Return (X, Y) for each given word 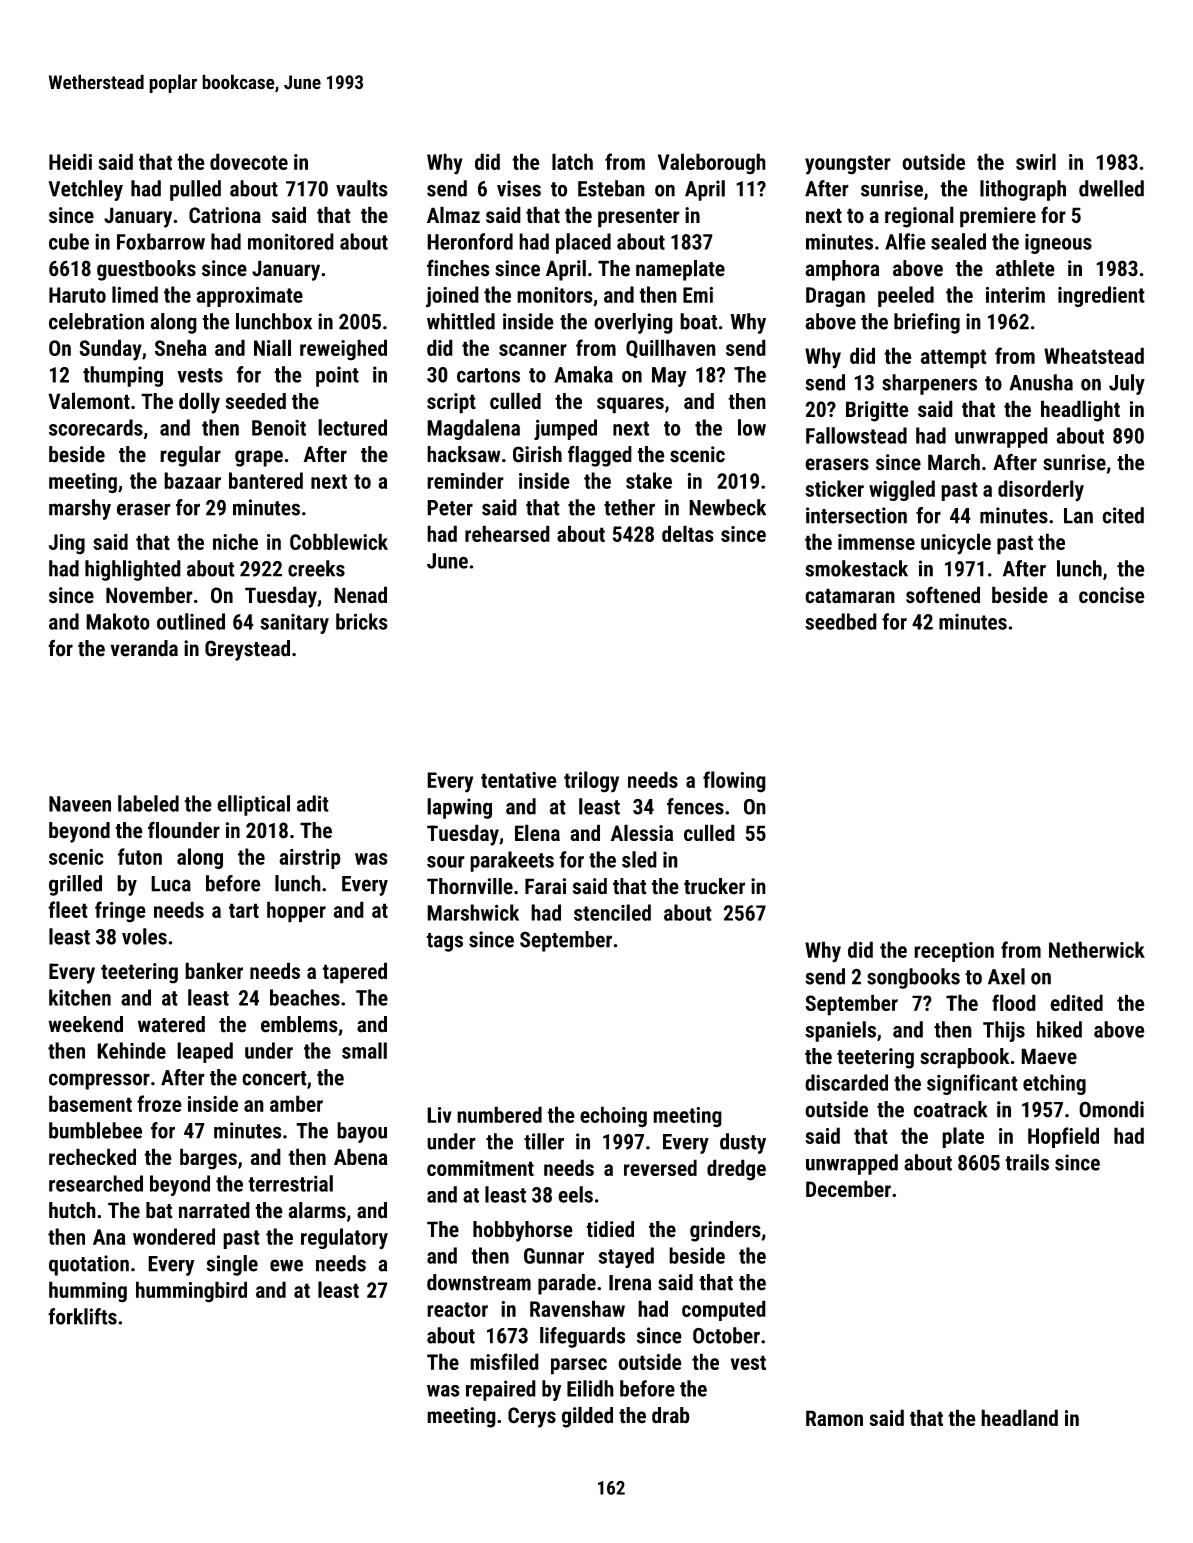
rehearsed (507, 533)
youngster (848, 165)
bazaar (192, 480)
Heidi (70, 161)
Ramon (834, 1418)
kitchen (80, 997)
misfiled (504, 1361)
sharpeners (929, 384)
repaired (501, 1390)
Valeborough (712, 164)
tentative (519, 780)
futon (140, 856)
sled (639, 859)
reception (954, 952)
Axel (1006, 976)
